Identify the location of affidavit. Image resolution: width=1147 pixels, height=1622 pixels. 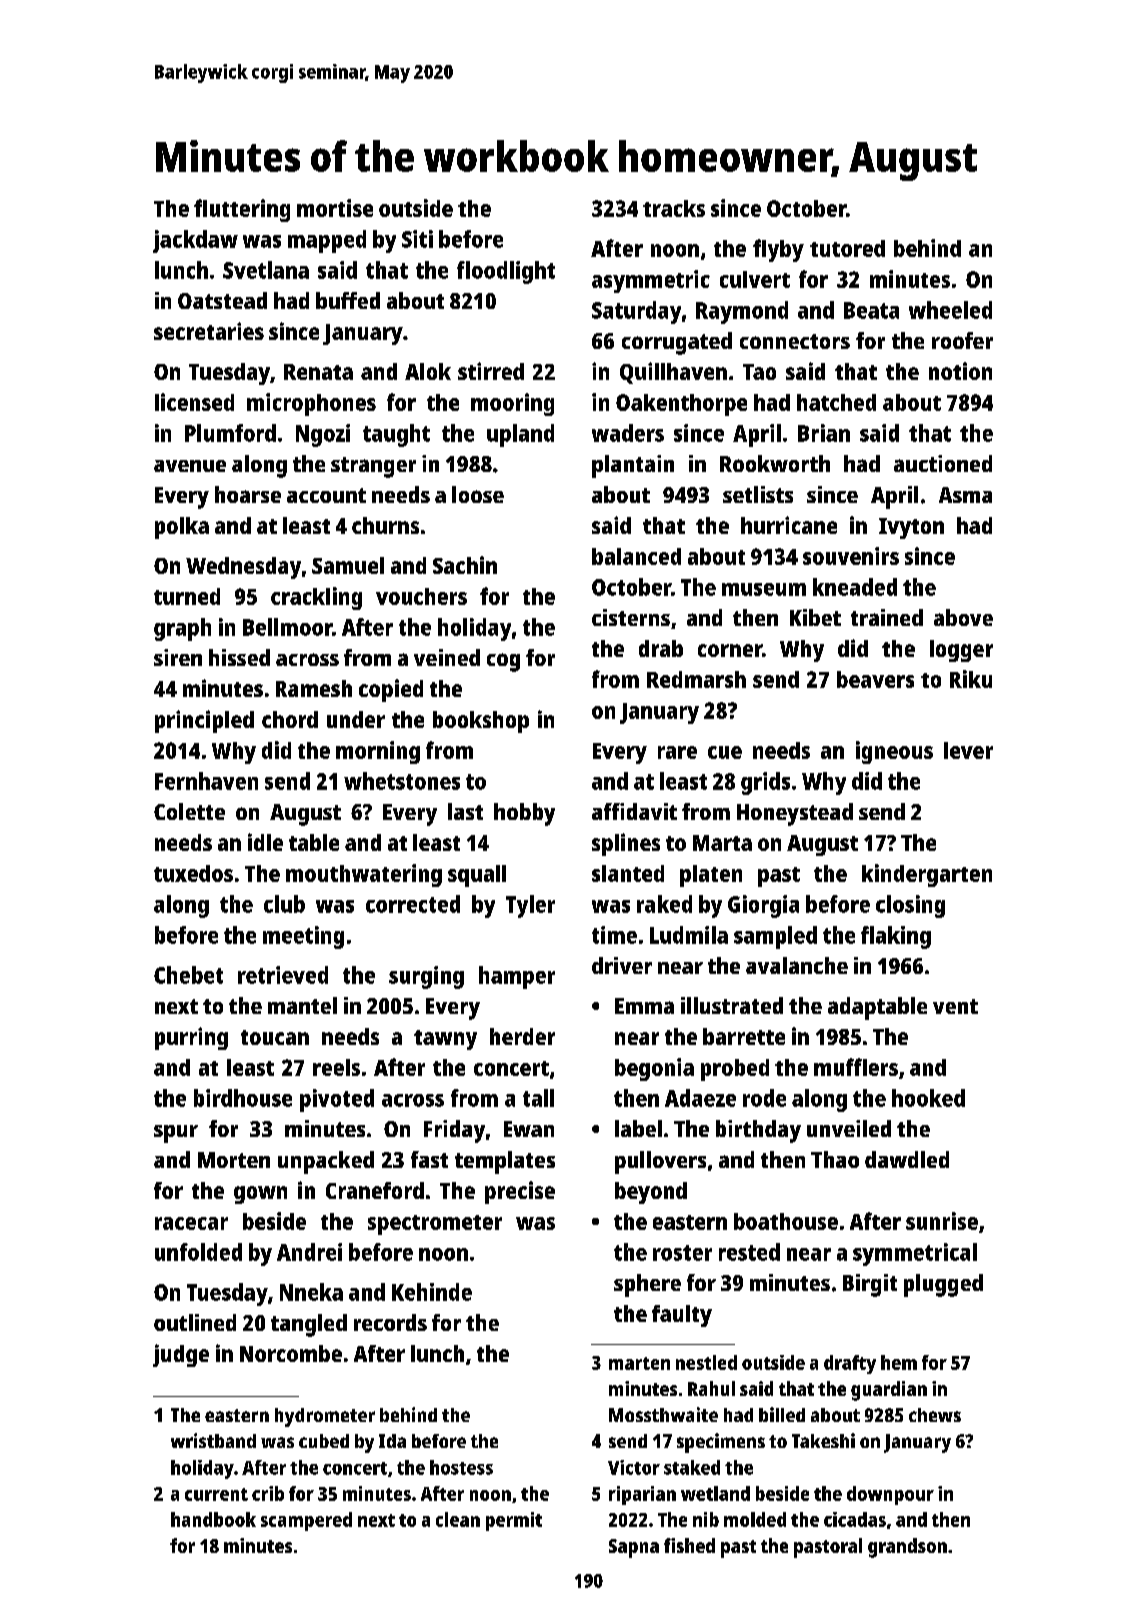
(634, 811).
